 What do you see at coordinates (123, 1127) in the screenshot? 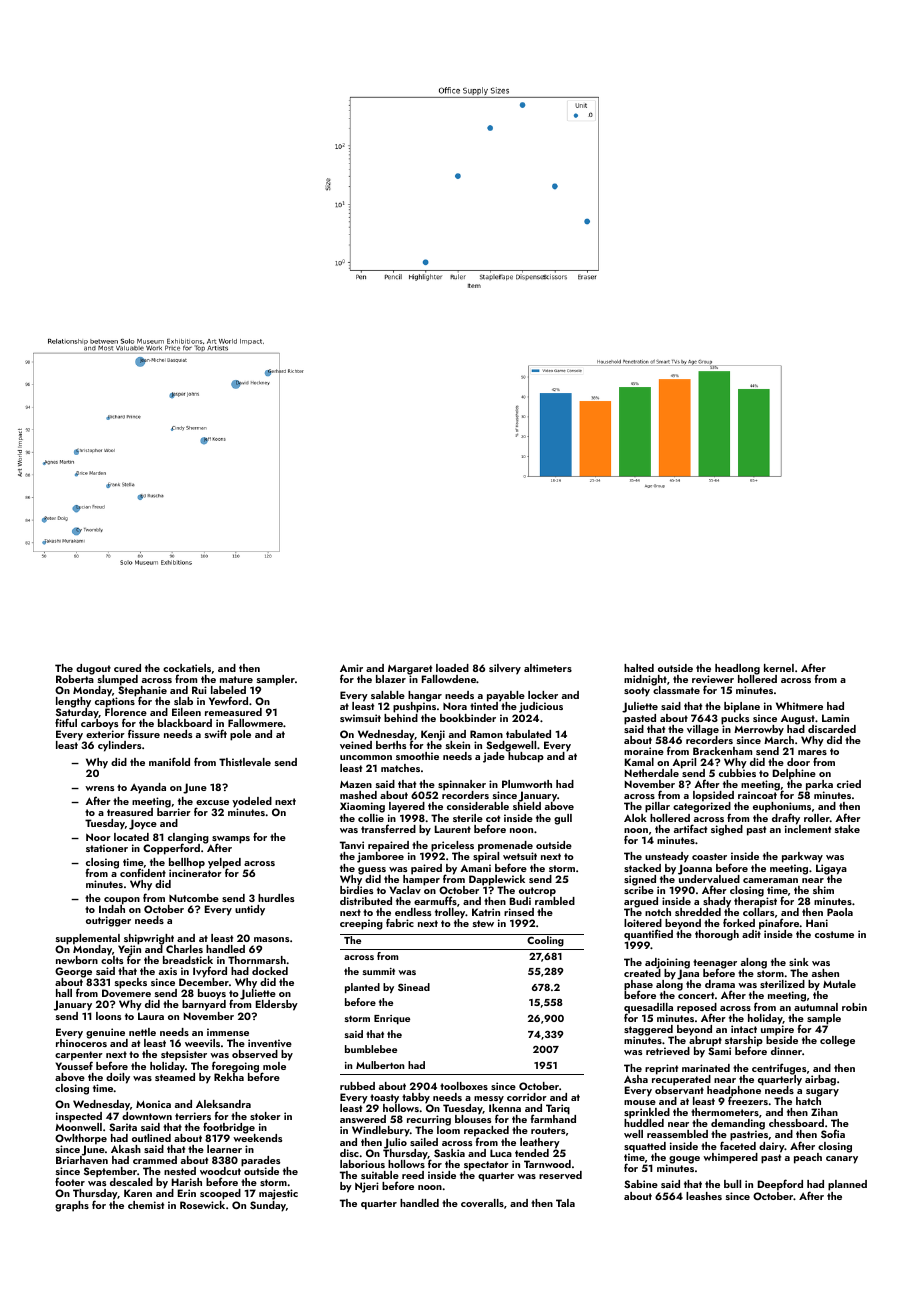
I see `Sarita` at bounding box center [123, 1127].
